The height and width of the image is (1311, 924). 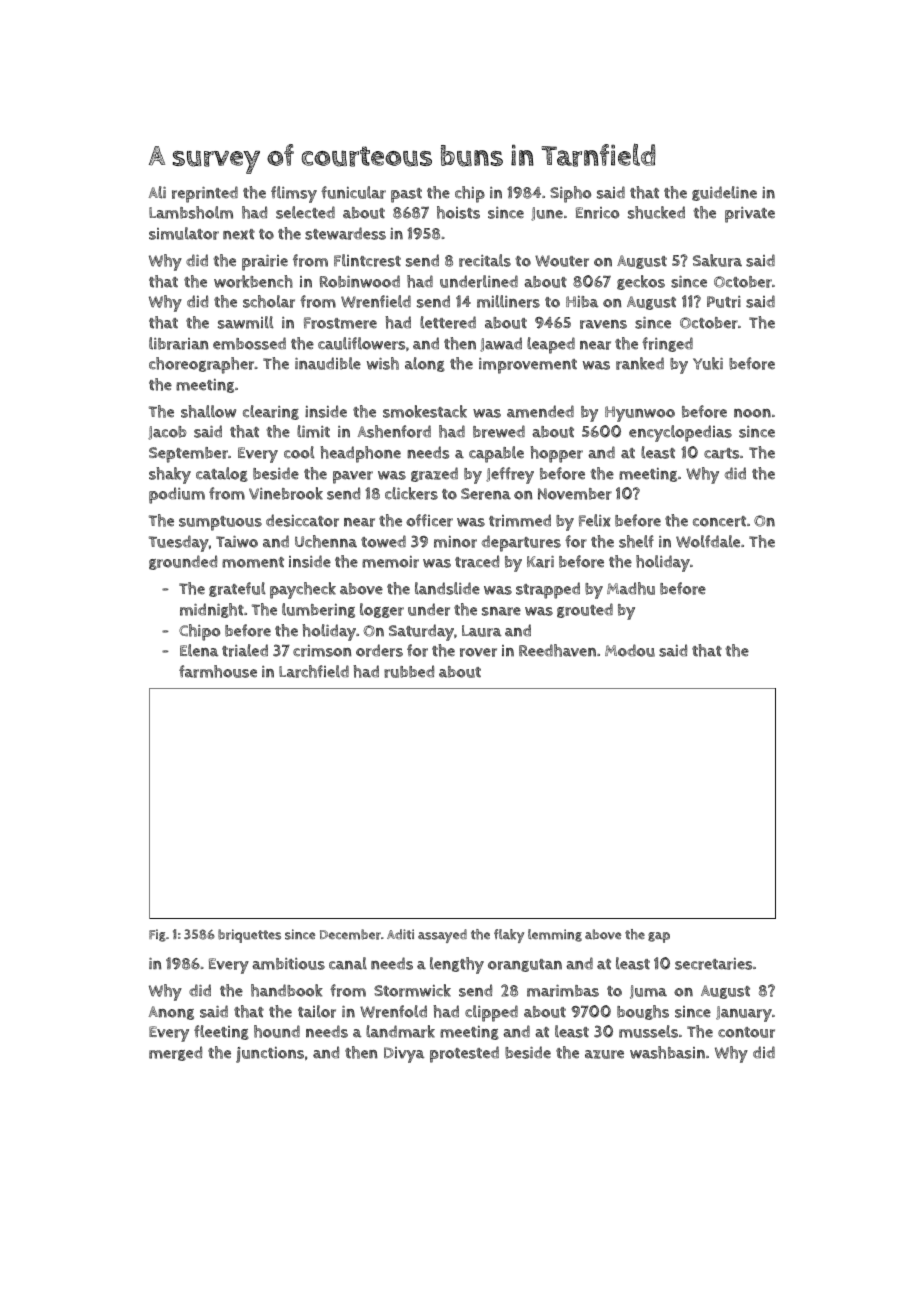 What do you see at coordinates (221, 1032) in the image?
I see `fleeting` at bounding box center [221, 1032].
